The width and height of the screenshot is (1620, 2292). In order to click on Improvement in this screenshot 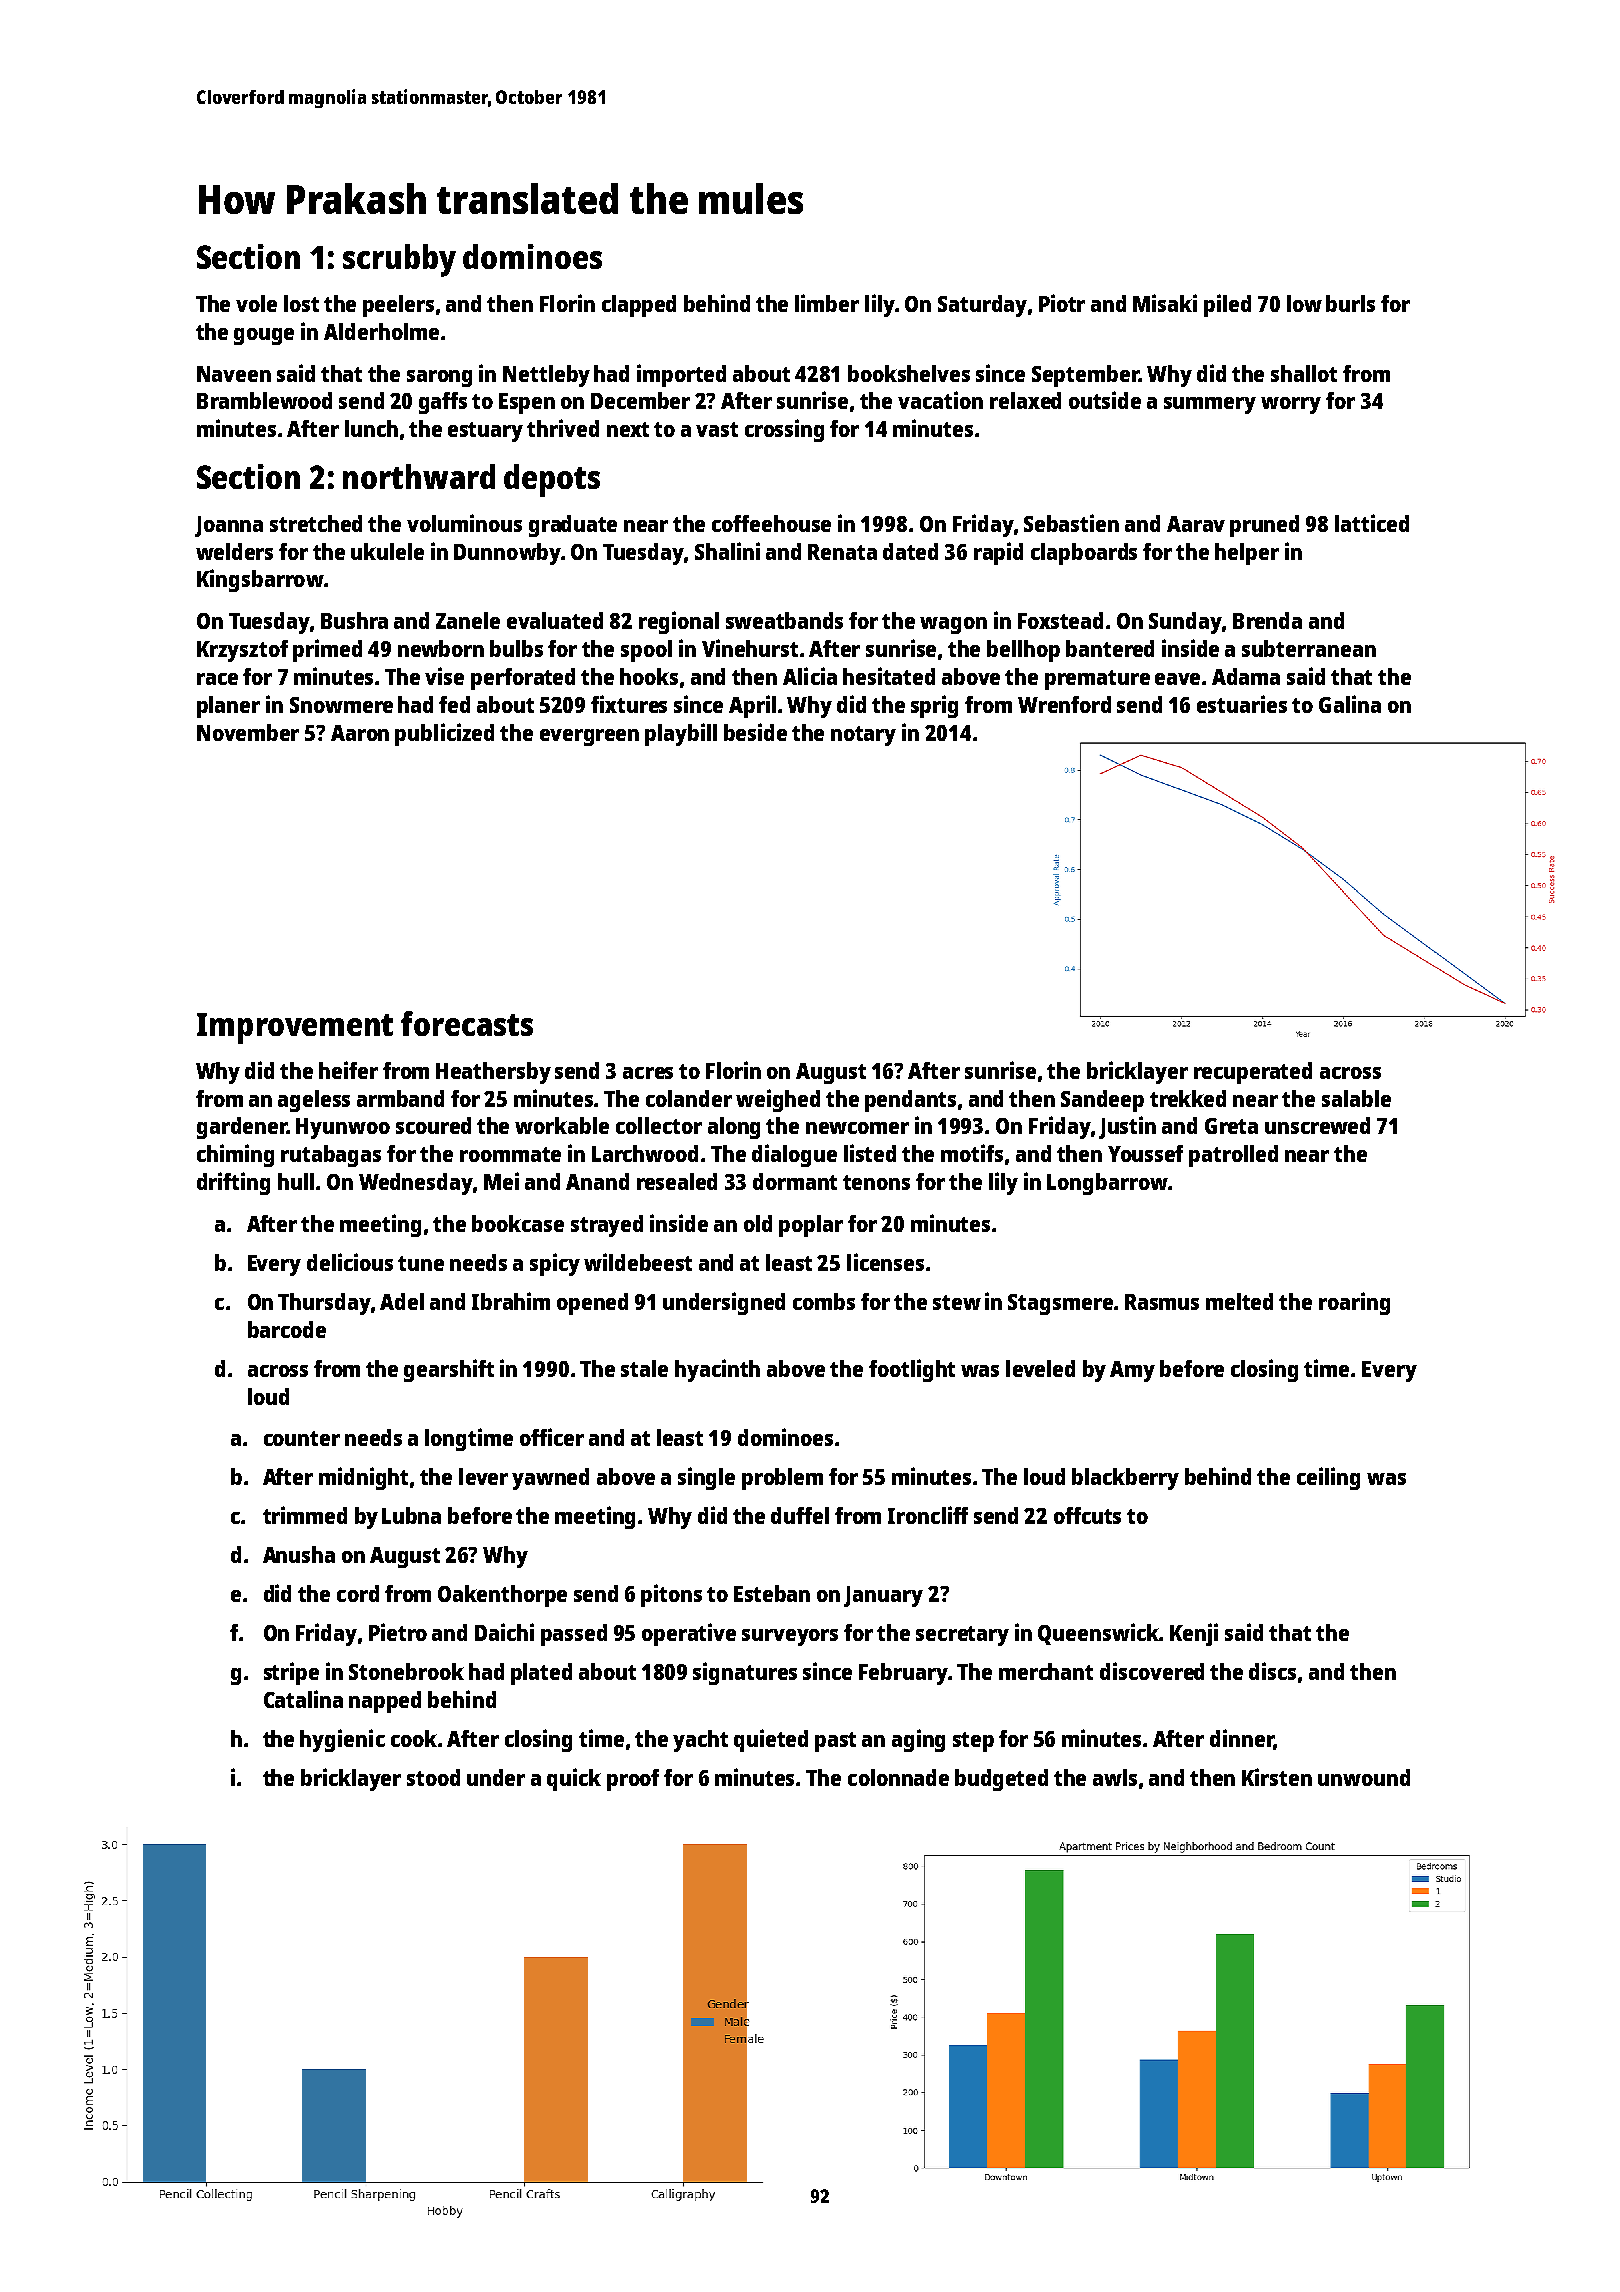, I will do `click(295, 1028)`.
